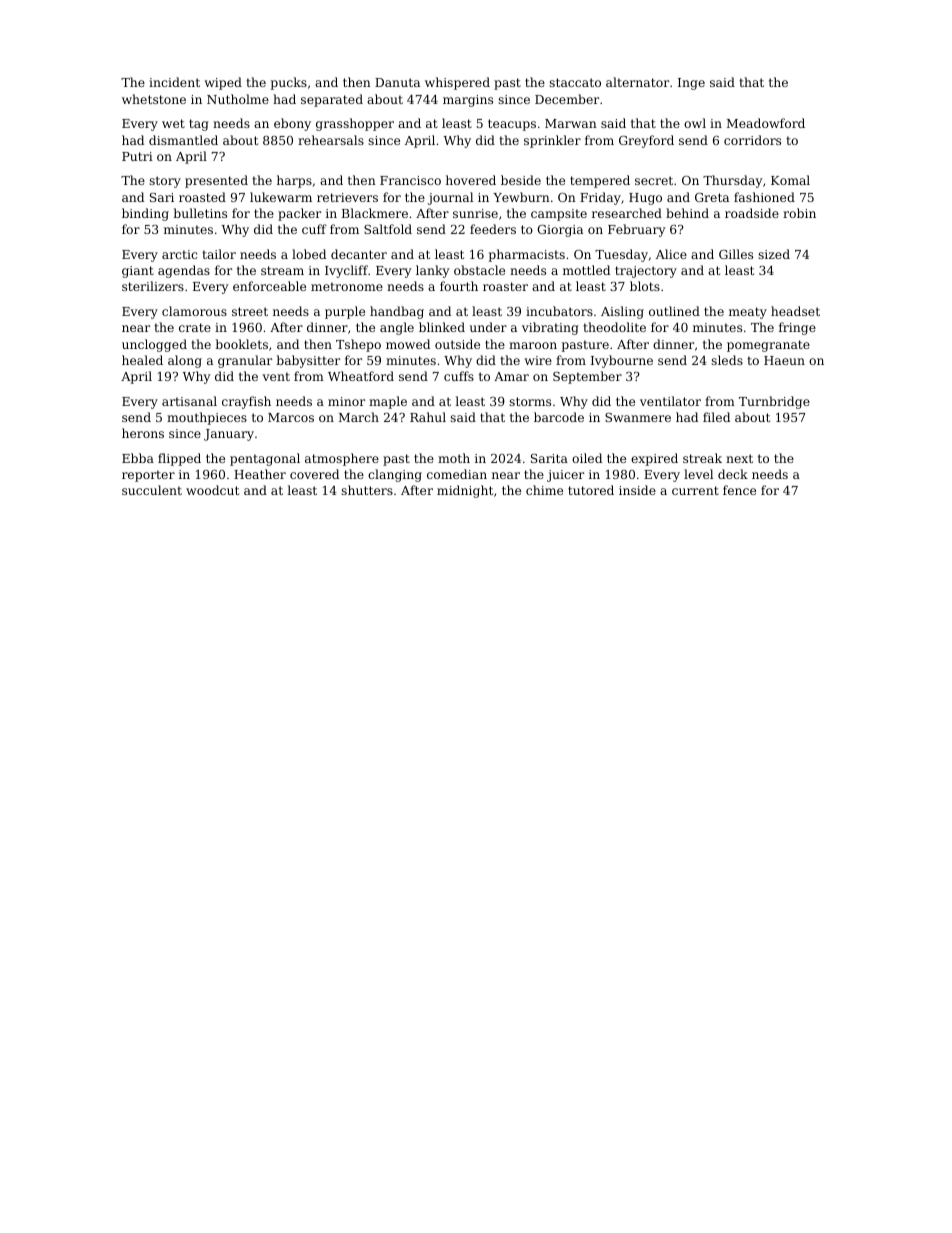 This screenshot has width=952, height=1233. Describe the element at coordinates (764, 197) in the screenshot. I see `fashioned` at that location.
